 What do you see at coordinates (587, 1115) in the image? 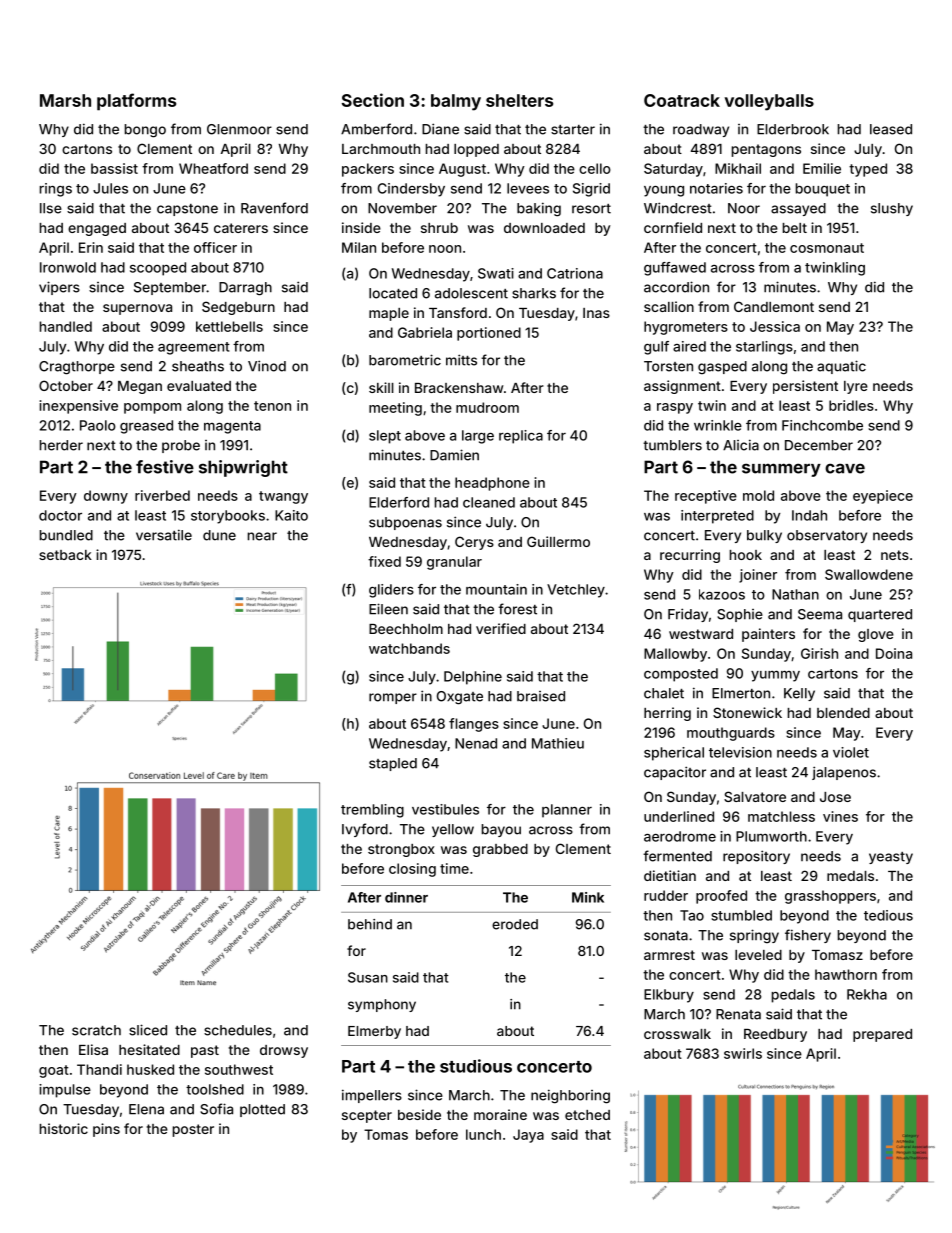
I see `etched` at bounding box center [587, 1115].
